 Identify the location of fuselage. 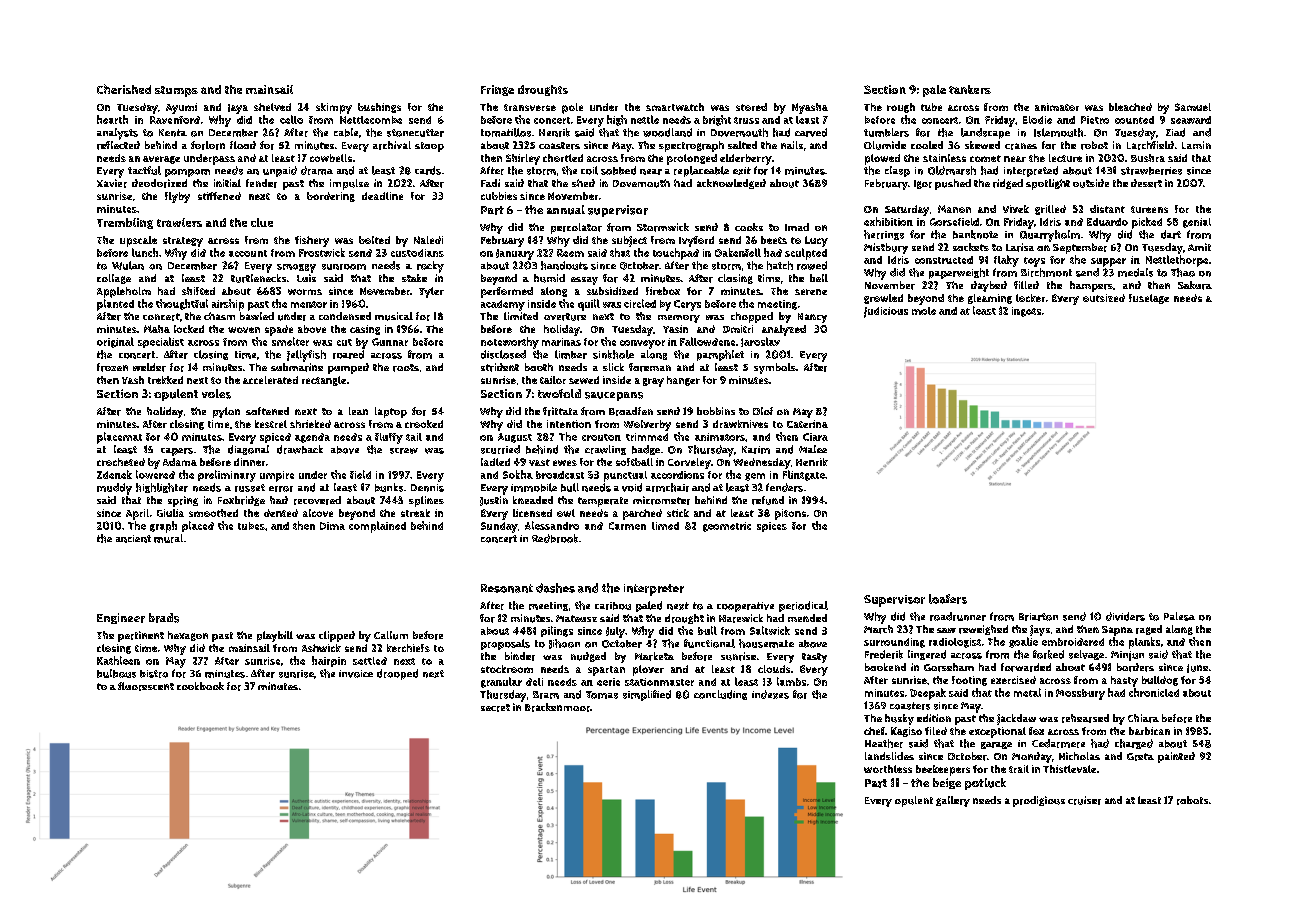
(1149, 299).
